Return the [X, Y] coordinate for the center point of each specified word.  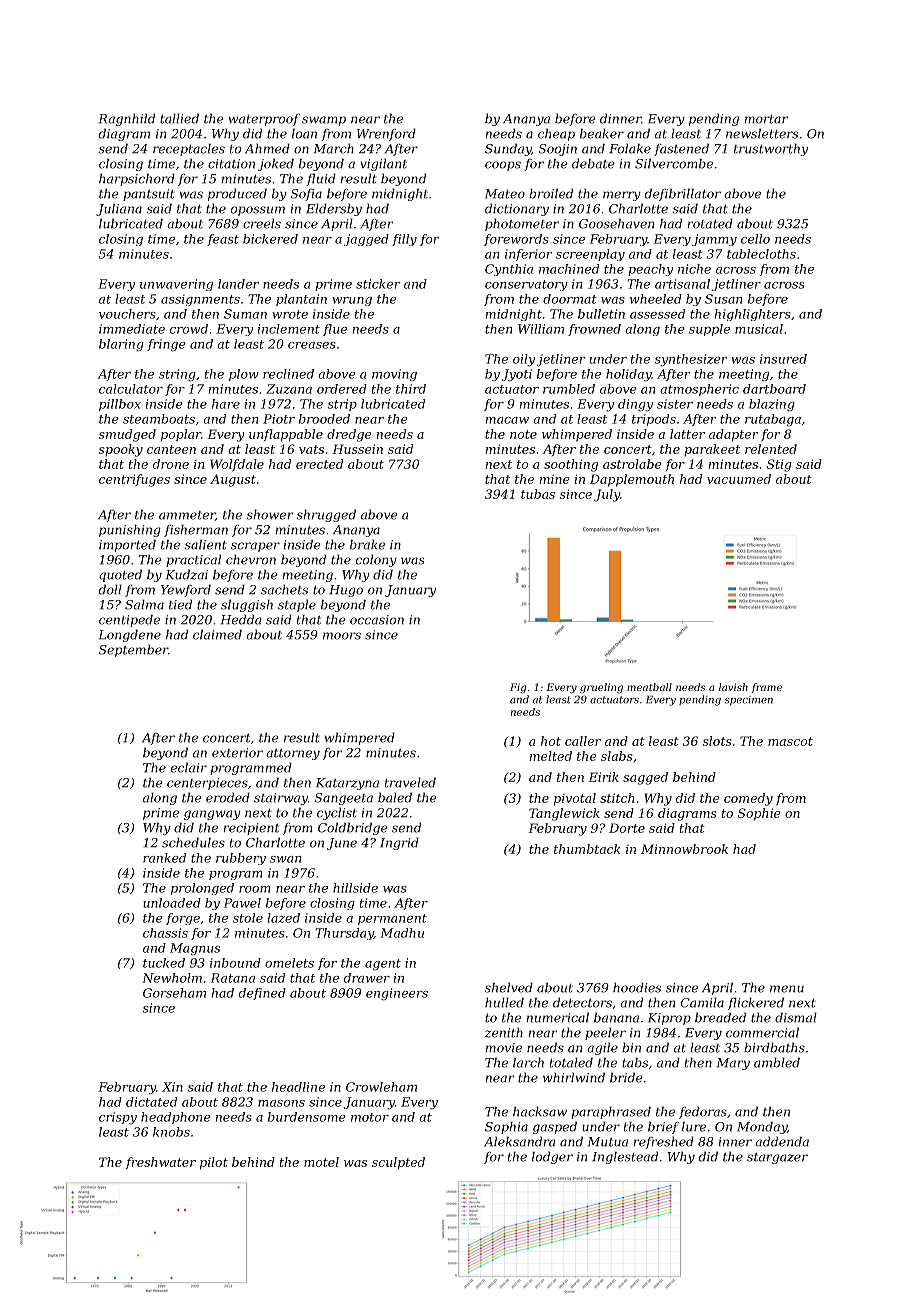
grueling [601, 688]
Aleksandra [519, 1141]
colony [376, 560]
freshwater [161, 1163]
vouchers [127, 314]
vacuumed [739, 479]
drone [171, 464]
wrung [352, 301]
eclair [189, 767]
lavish [733, 687]
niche [694, 269]
